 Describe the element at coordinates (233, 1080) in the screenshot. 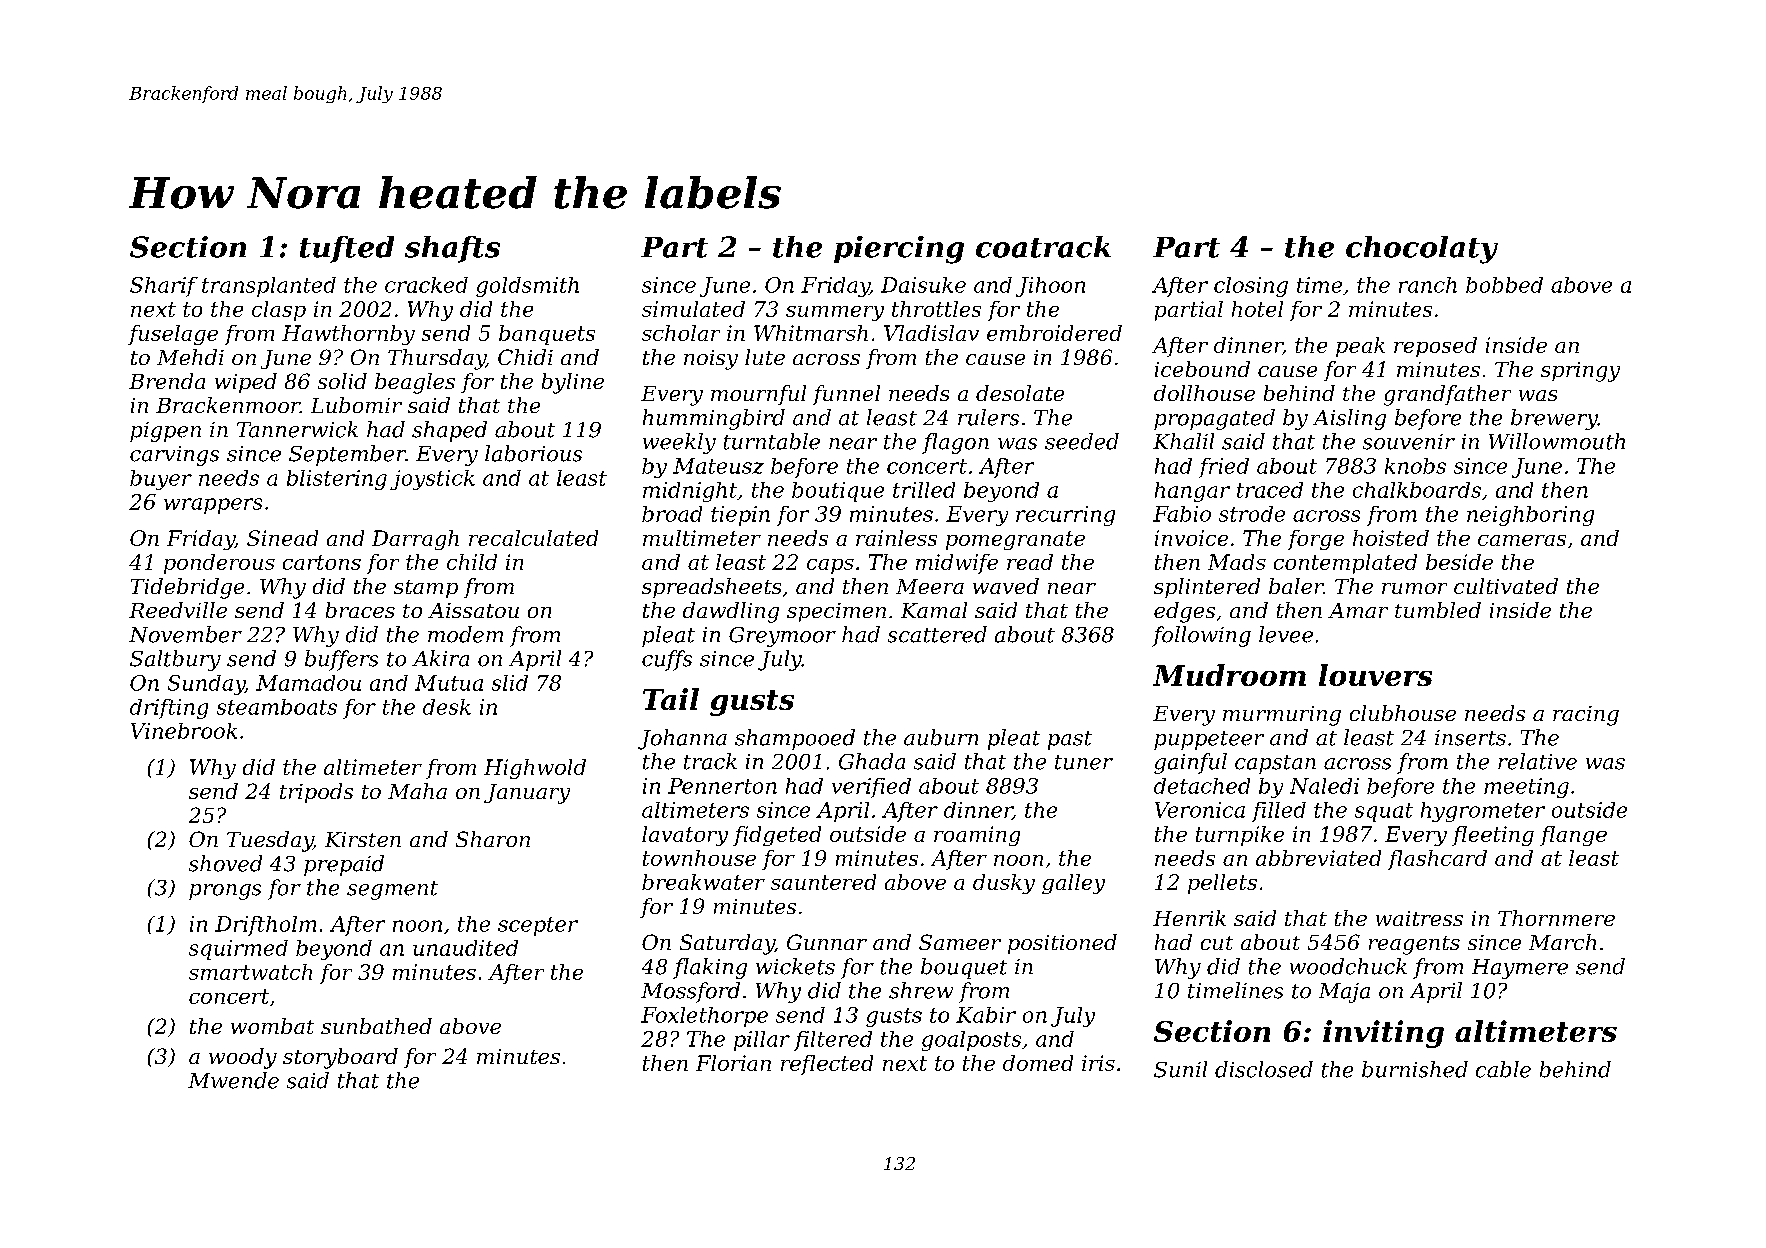

I see `Mwende` at that location.
